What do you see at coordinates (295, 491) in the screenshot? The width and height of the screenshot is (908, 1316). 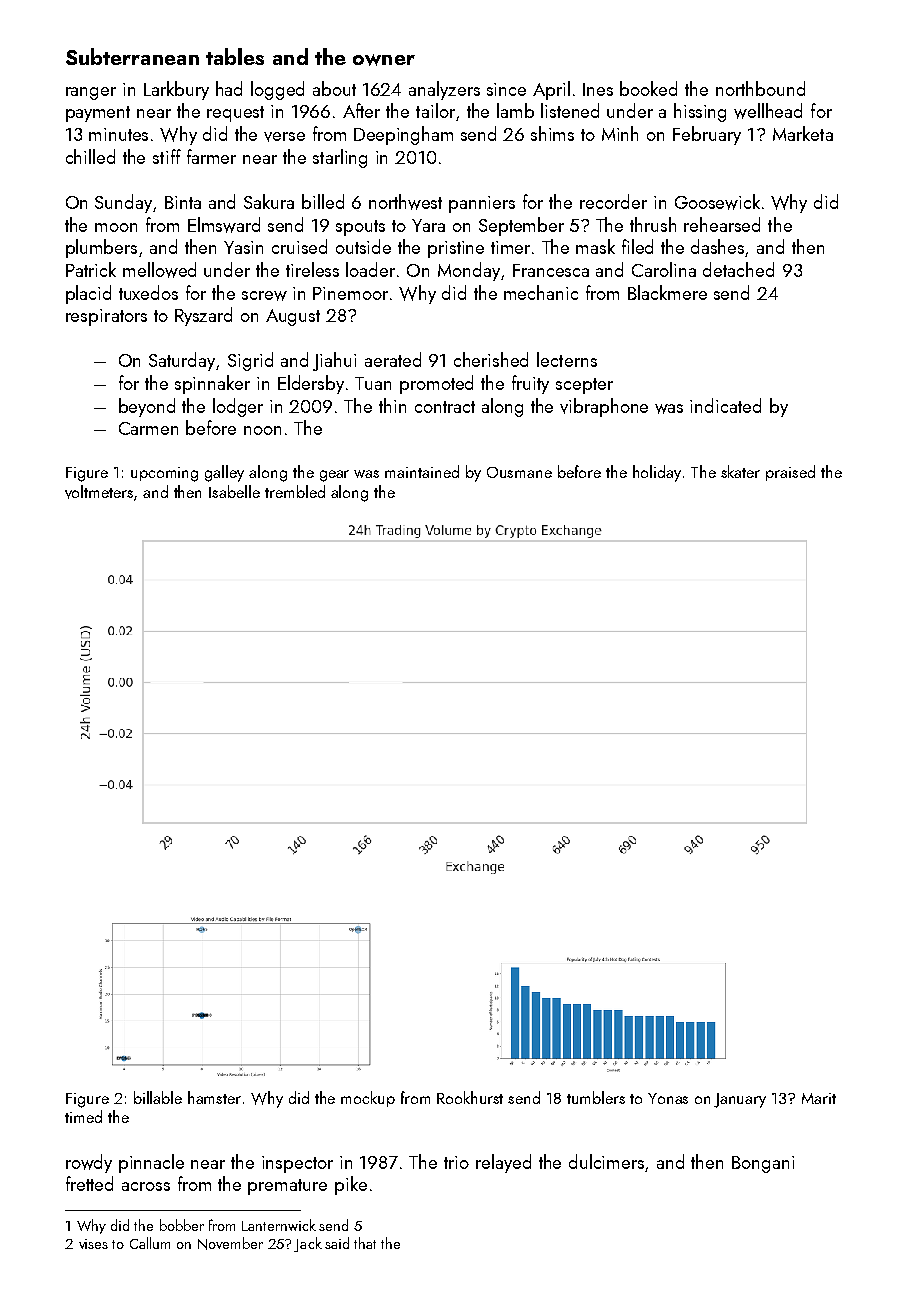 I see `trembled` at bounding box center [295, 491].
